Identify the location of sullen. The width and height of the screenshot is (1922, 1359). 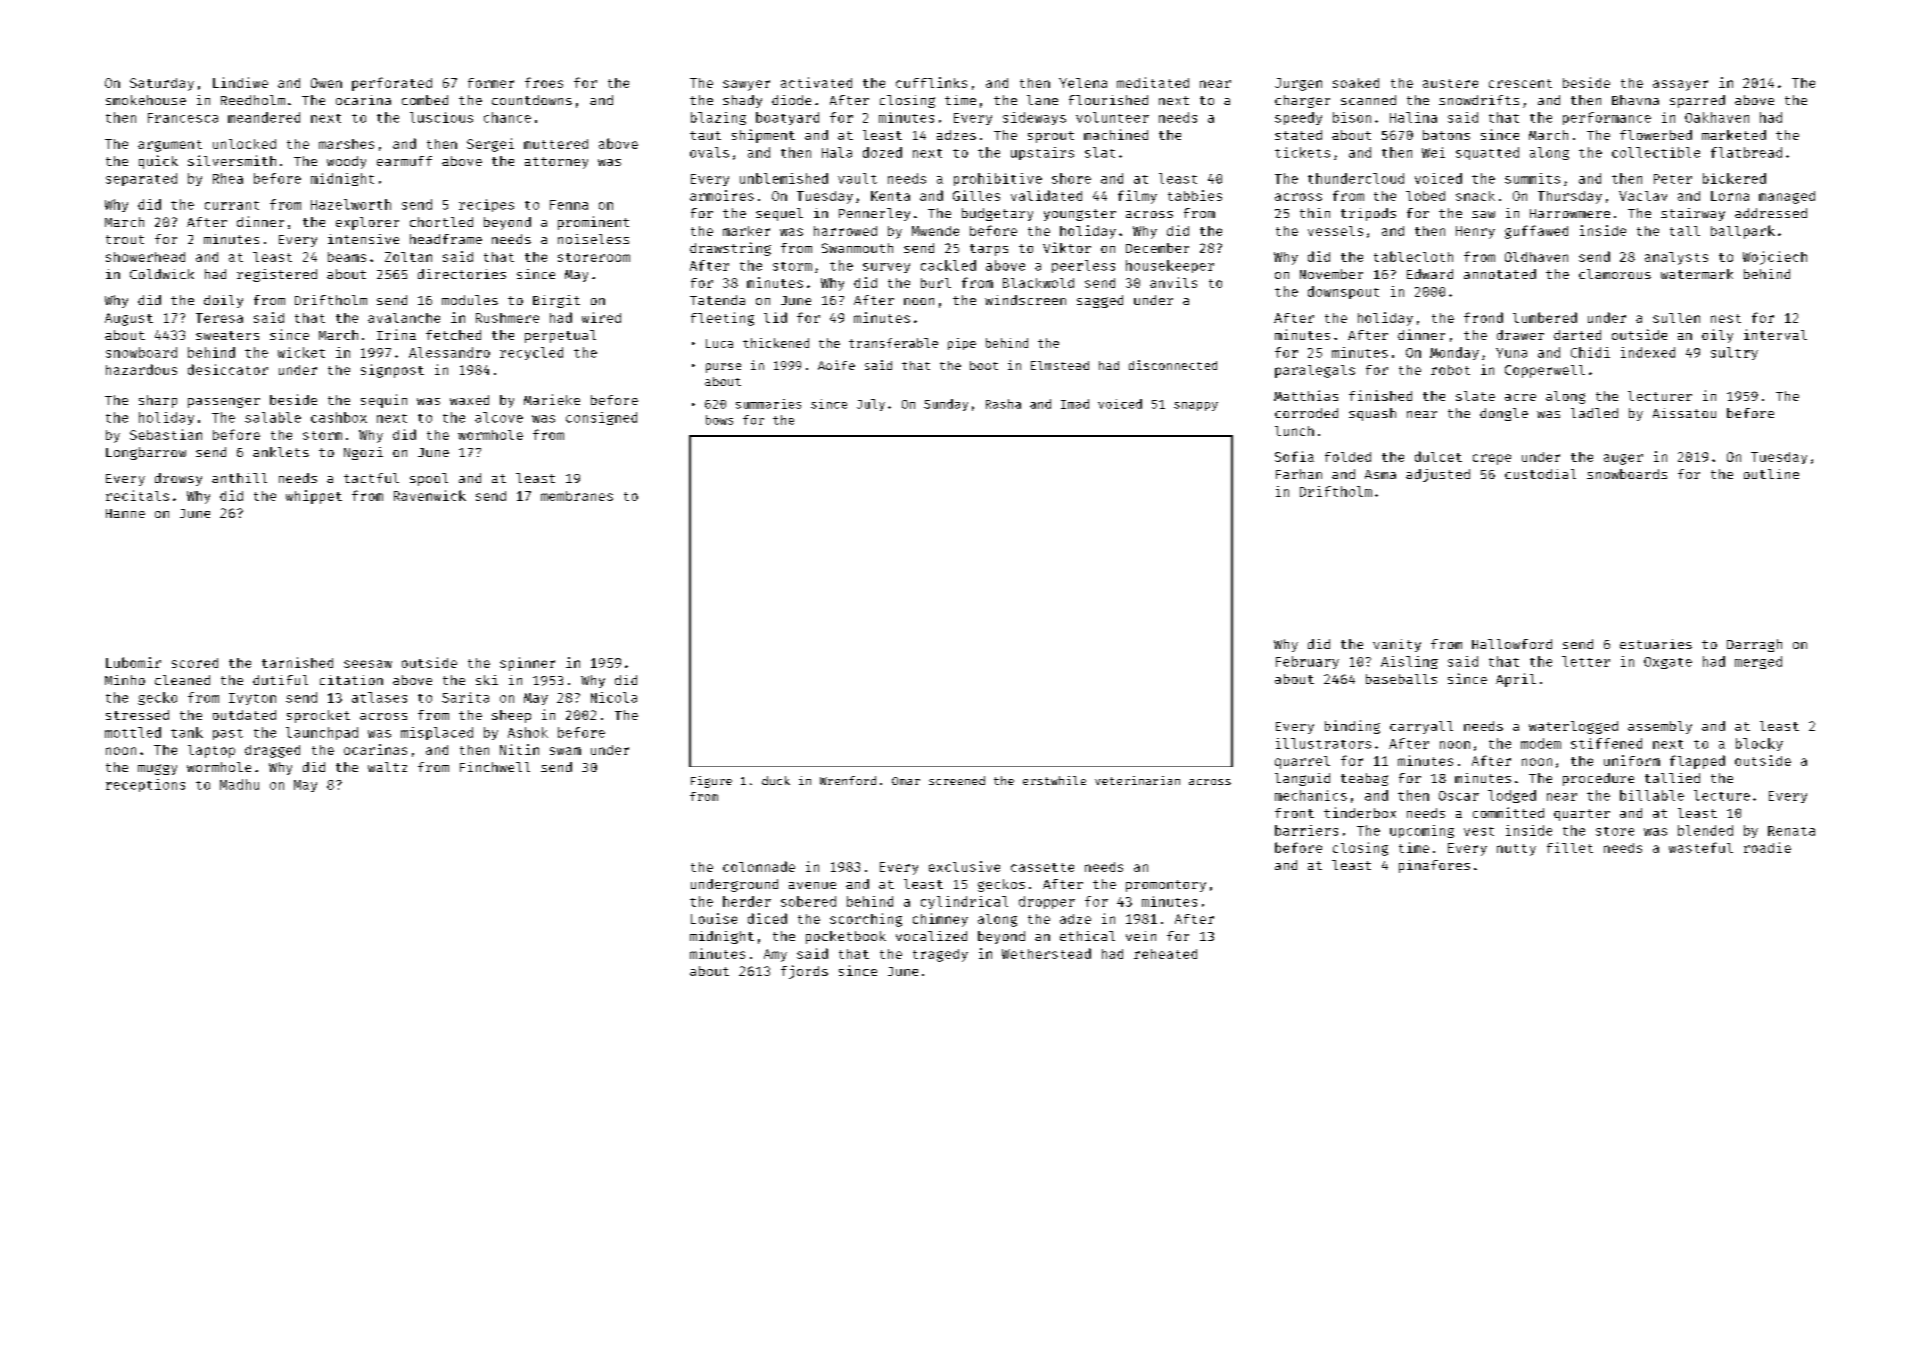
(1676, 318).
